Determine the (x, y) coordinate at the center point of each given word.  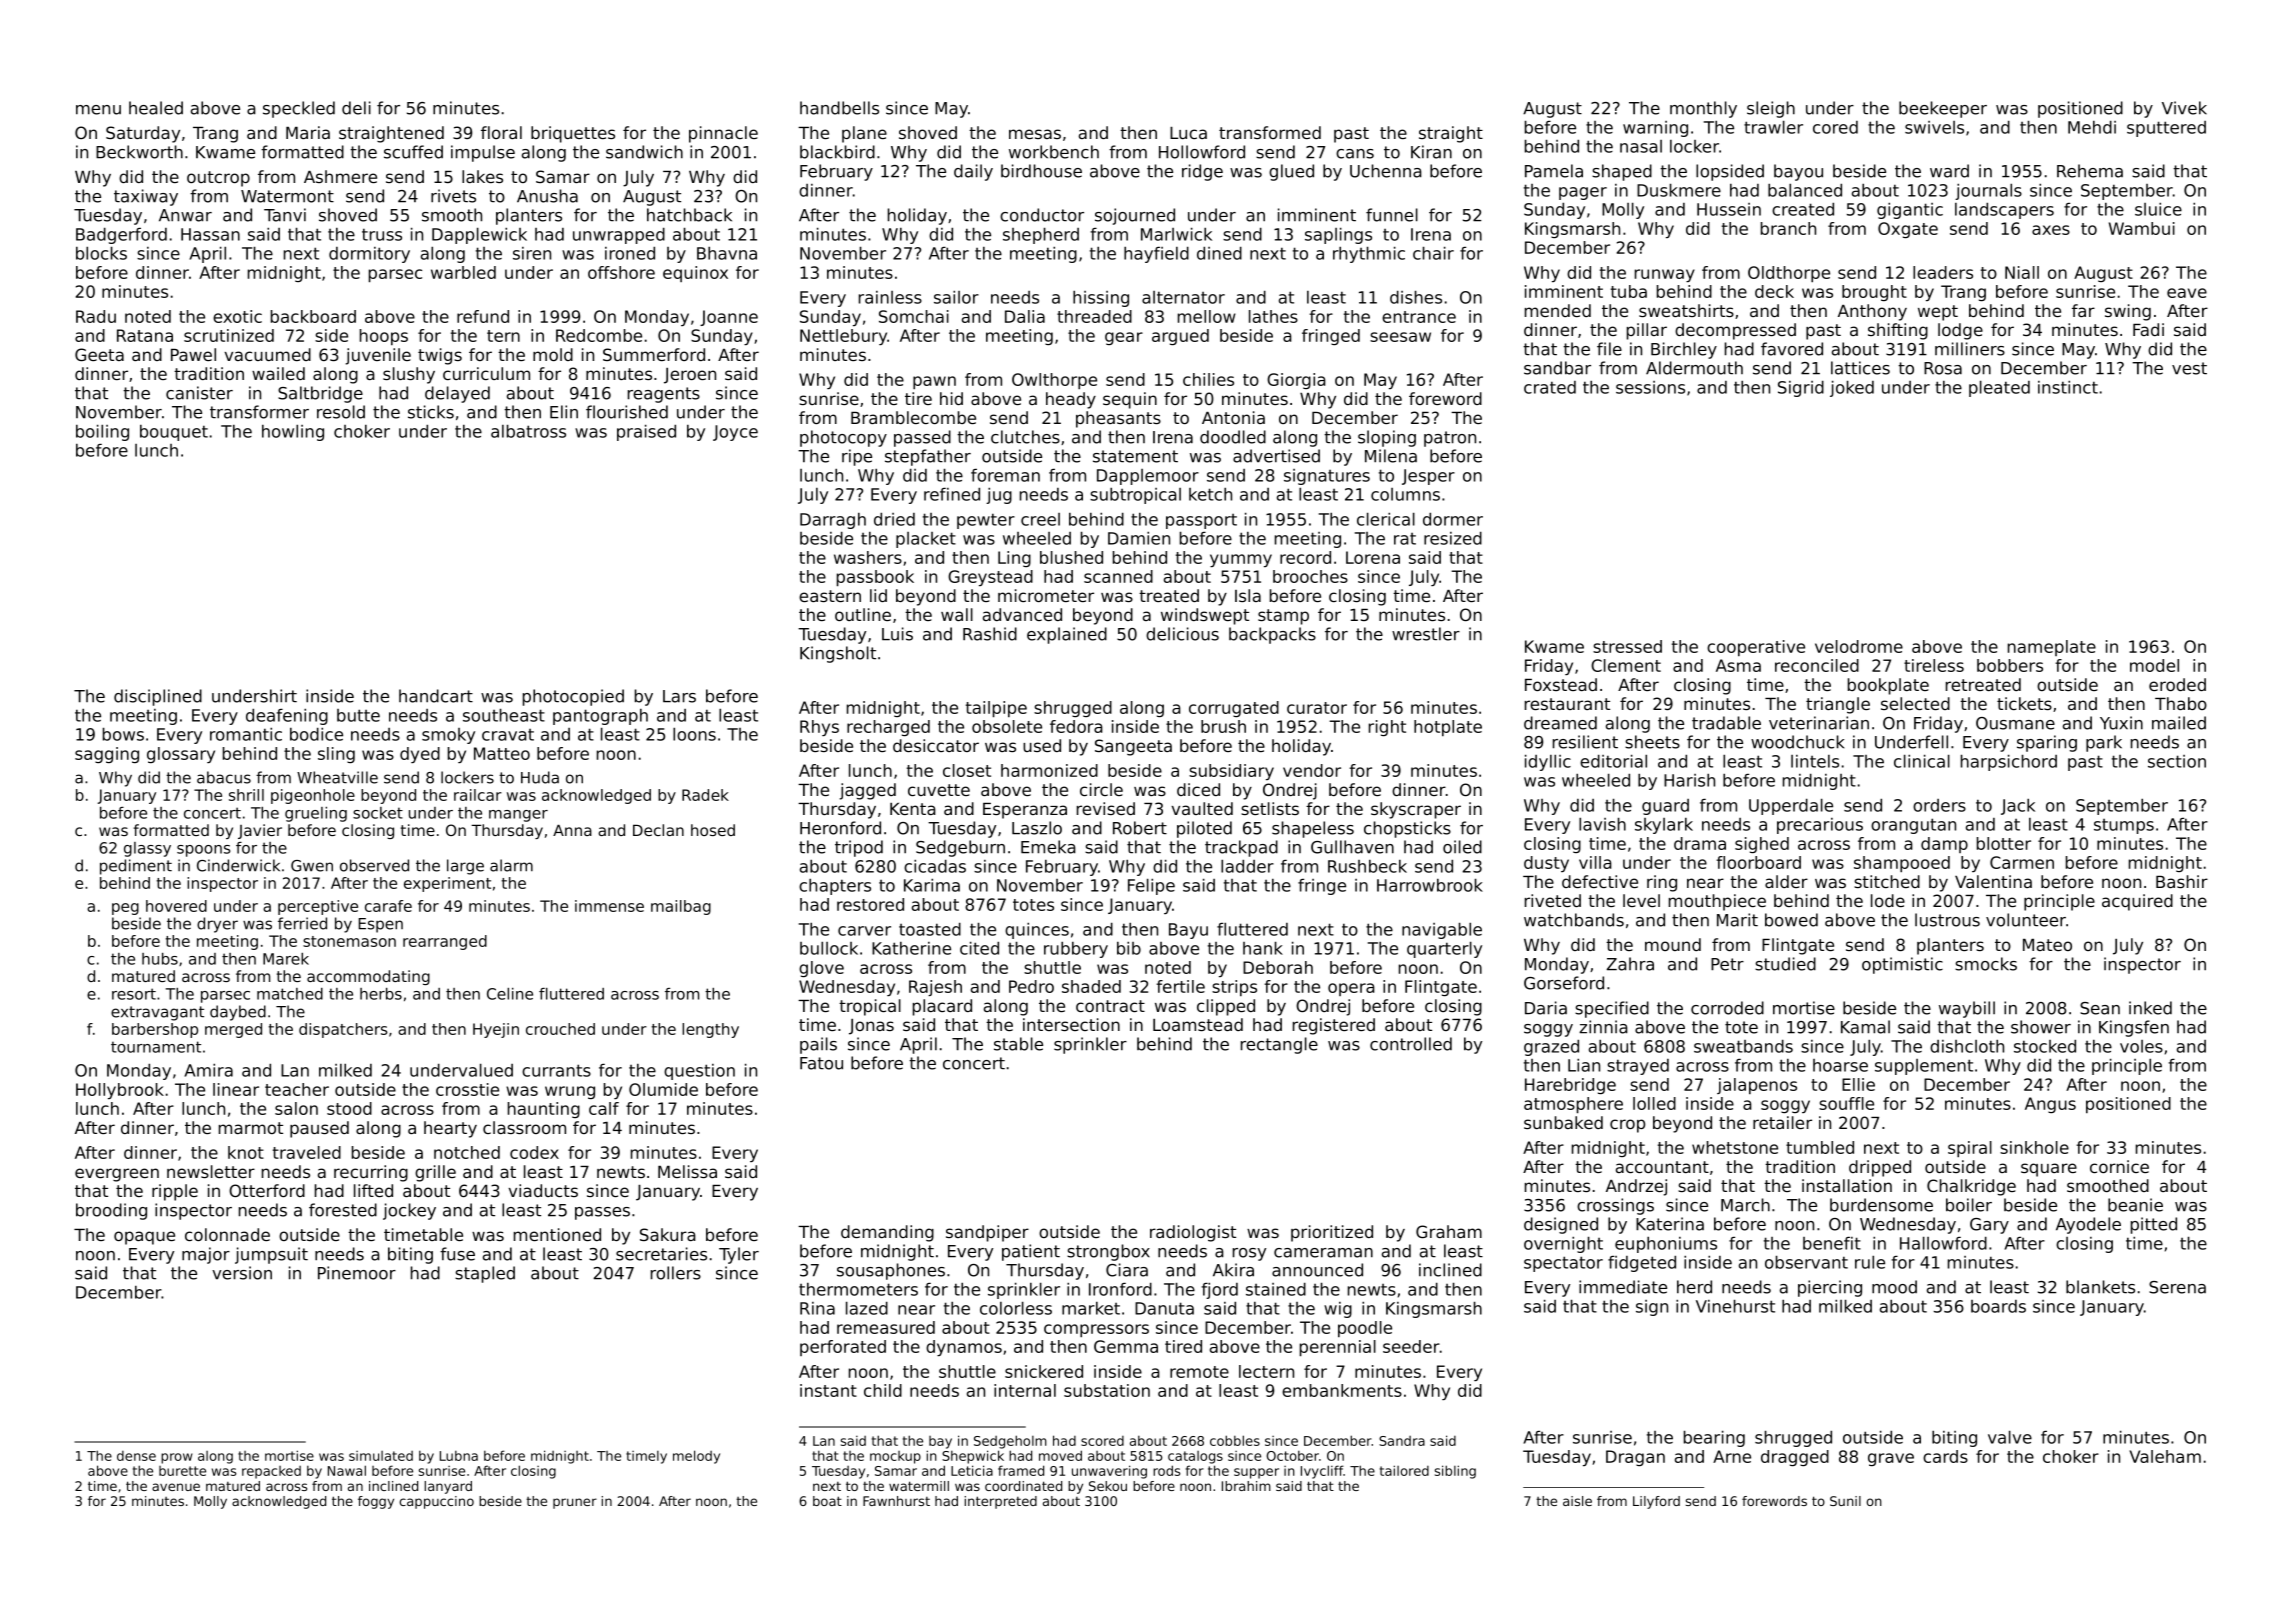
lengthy (710, 1030)
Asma (1738, 665)
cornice (2119, 1166)
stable (1018, 1044)
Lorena (1373, 557)
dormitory (369, 255)
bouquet (174, 433)
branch (1788, 228)
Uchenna (1386, 171)
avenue (176, 1487)
